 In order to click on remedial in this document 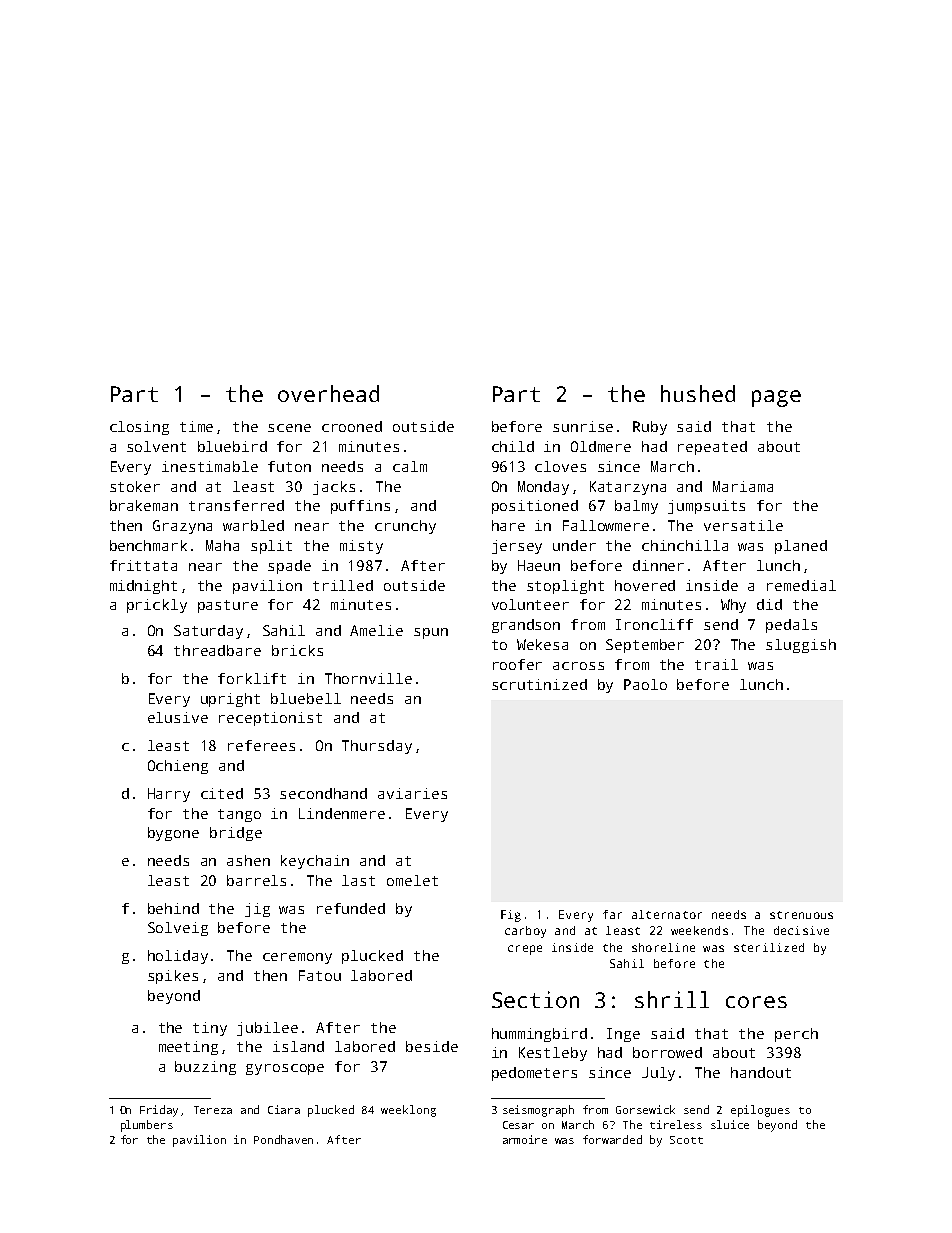, I will do `click(801, 585)`.
